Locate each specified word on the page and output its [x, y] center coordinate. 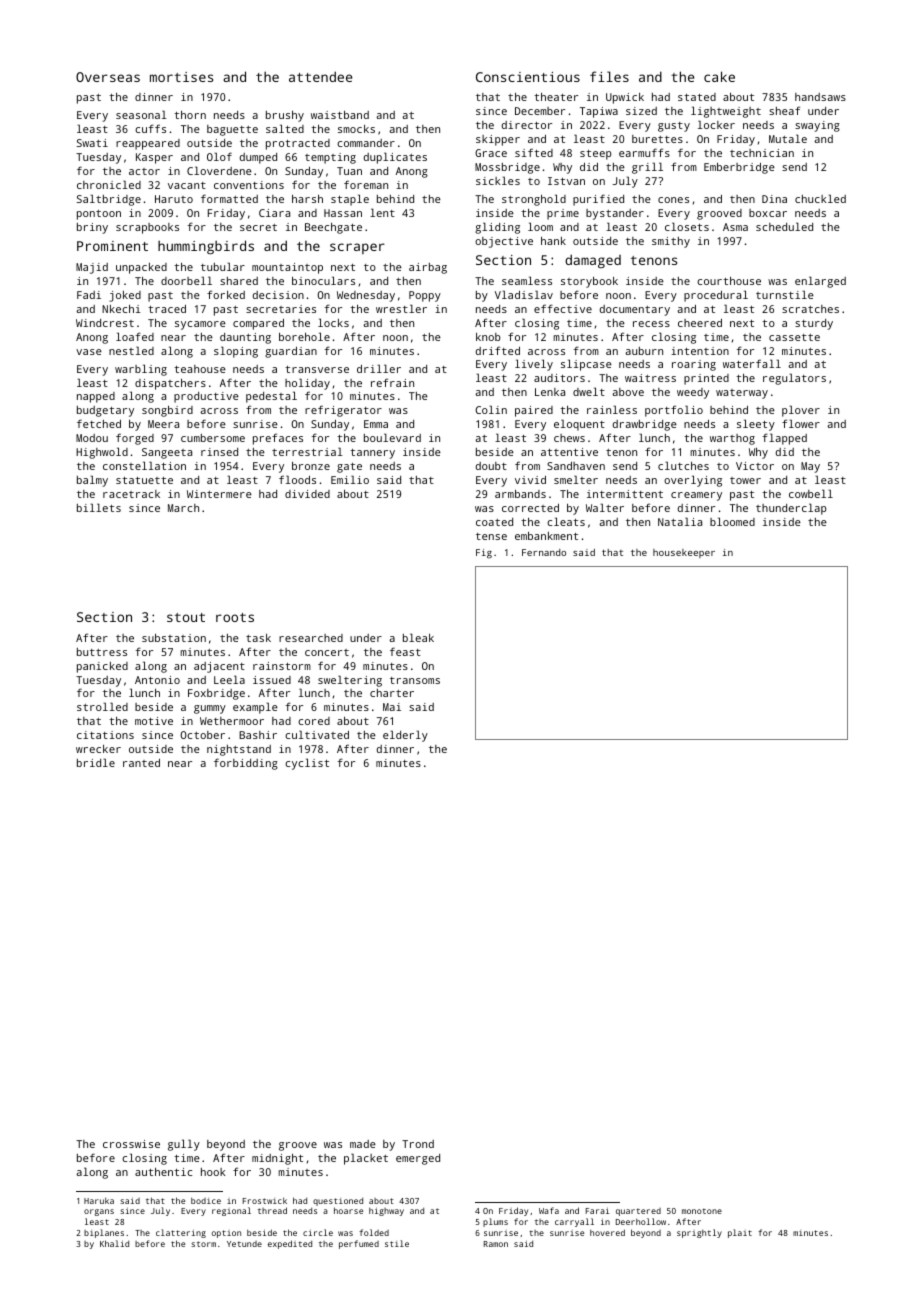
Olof [219, 156]
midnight [277, 1159]
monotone [702, 1211]
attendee [320, 76]
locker [716, 124]
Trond [418, 1144]
